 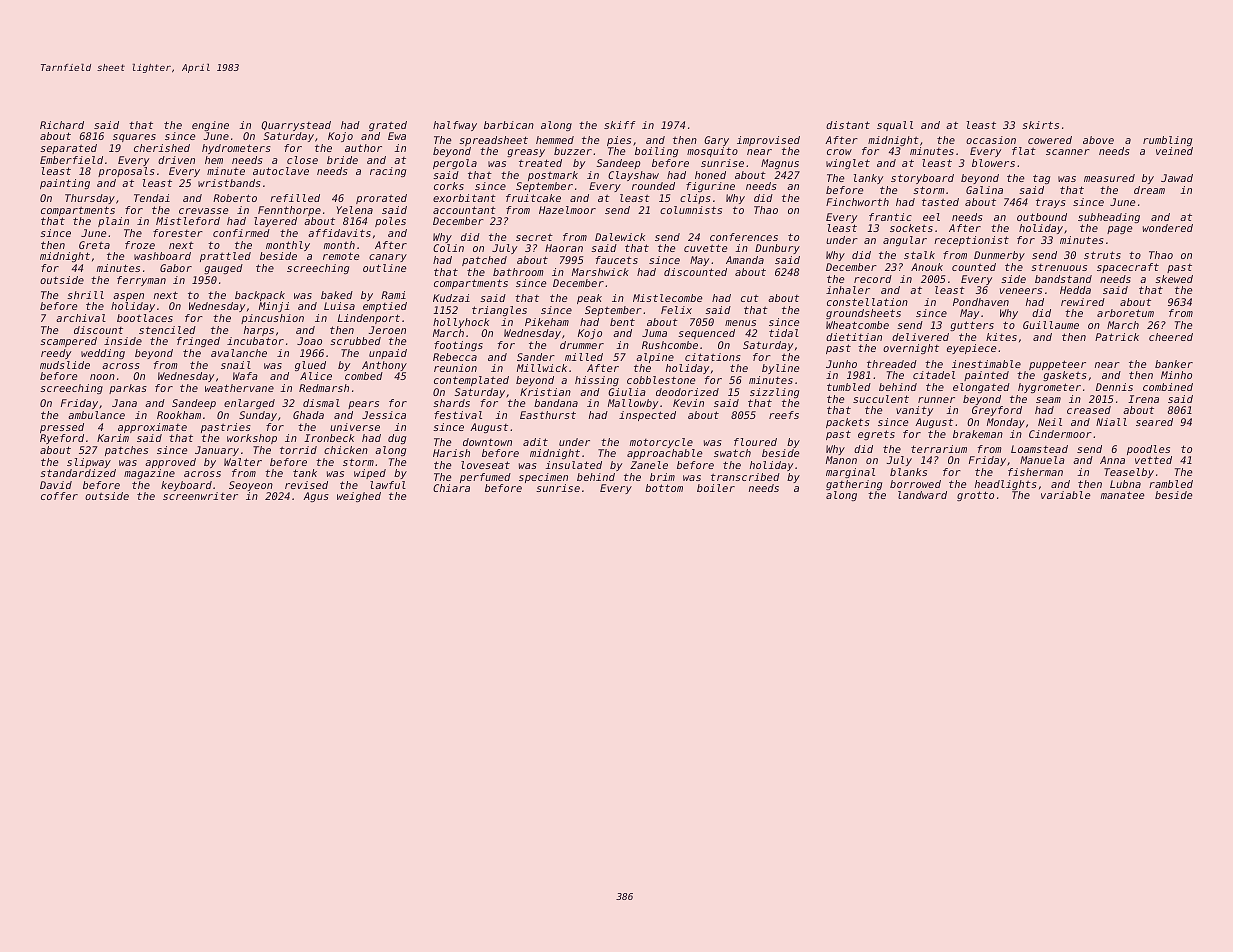 I want to click on Amanda, so click(x=745, y=260).
